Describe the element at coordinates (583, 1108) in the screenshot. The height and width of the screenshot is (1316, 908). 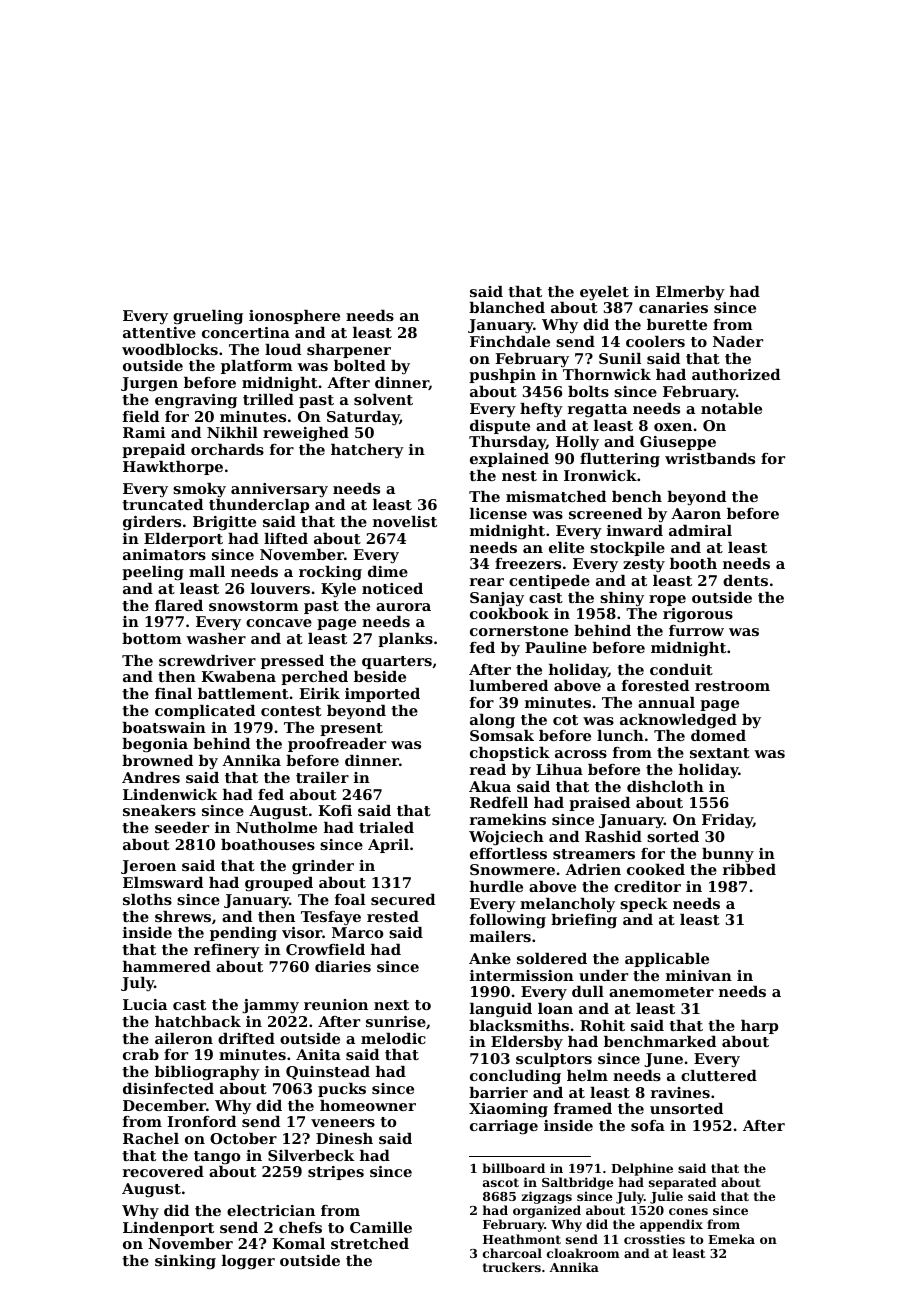
I see `framed` at that location.
